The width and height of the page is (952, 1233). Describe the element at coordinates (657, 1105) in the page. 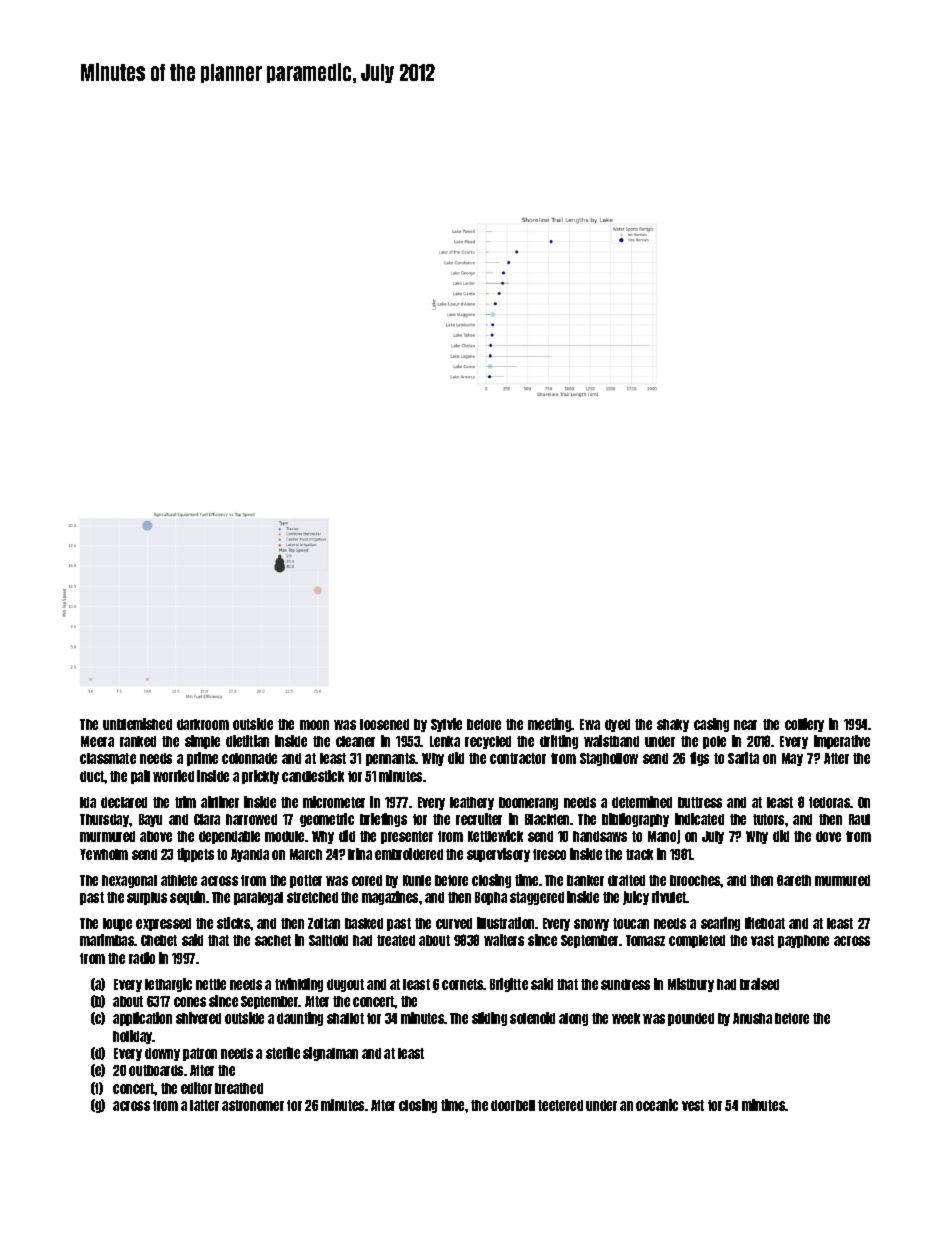

I see `oceanic` at that location.
